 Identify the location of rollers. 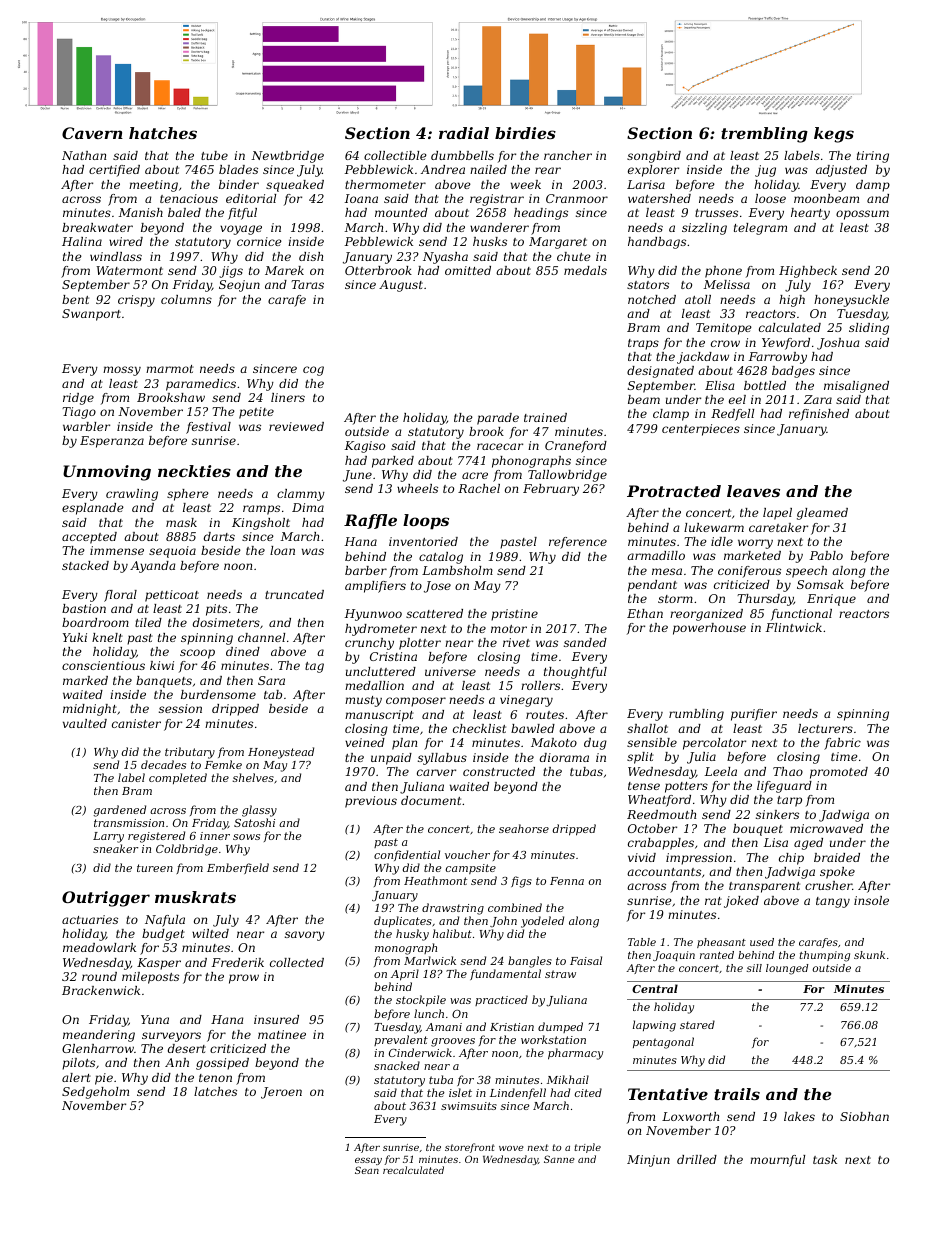
(540, 685).
